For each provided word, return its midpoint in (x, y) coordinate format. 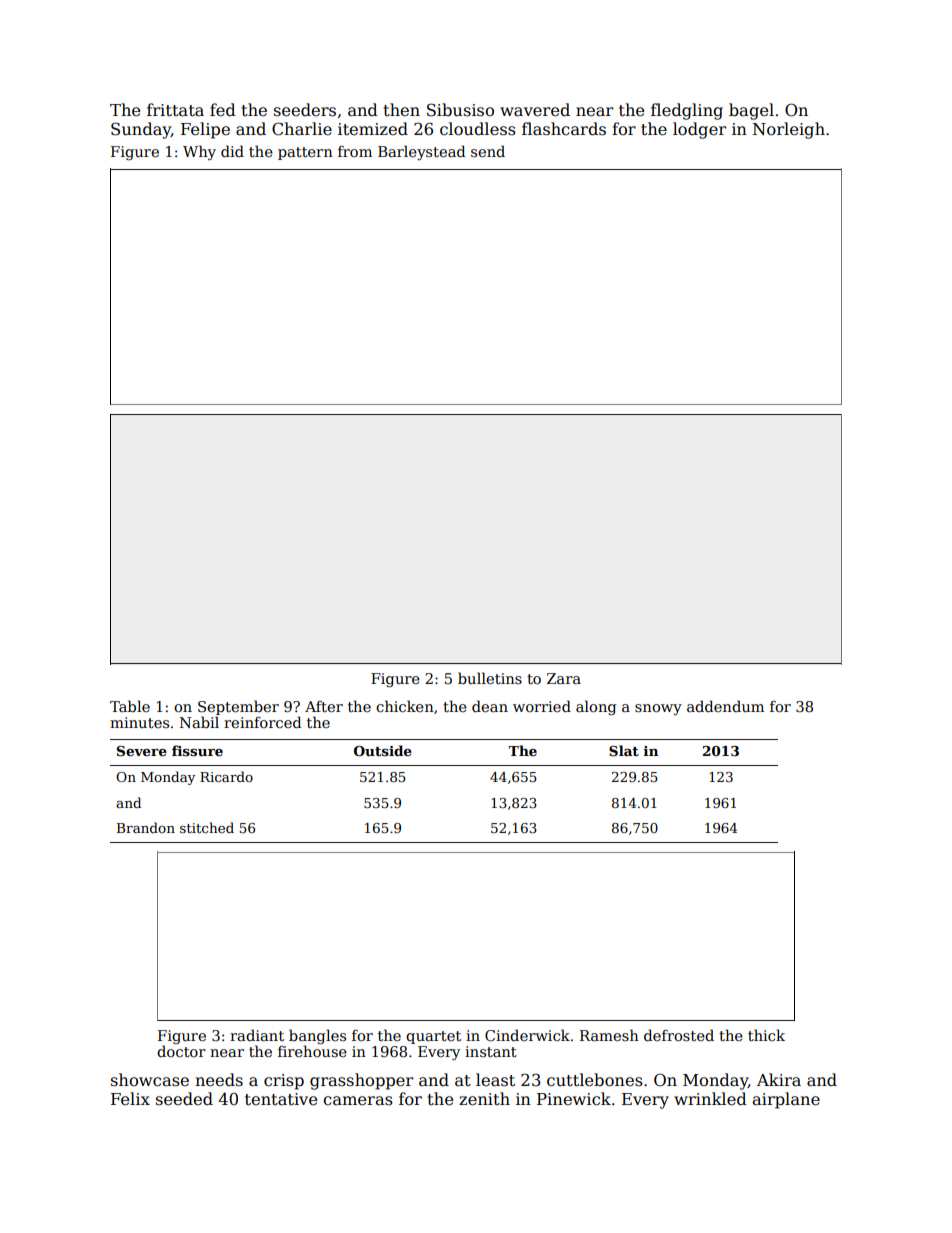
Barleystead (422, 152)
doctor (181, 1051)
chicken (405, 706)
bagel (751, 111)
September (238, 707)
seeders (305, 110)
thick (766, 1035)
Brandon (146, 827)
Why (199, 152)
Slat (624, 750)
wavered (535, 110)
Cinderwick (527, 1035)
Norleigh (789, 130)
